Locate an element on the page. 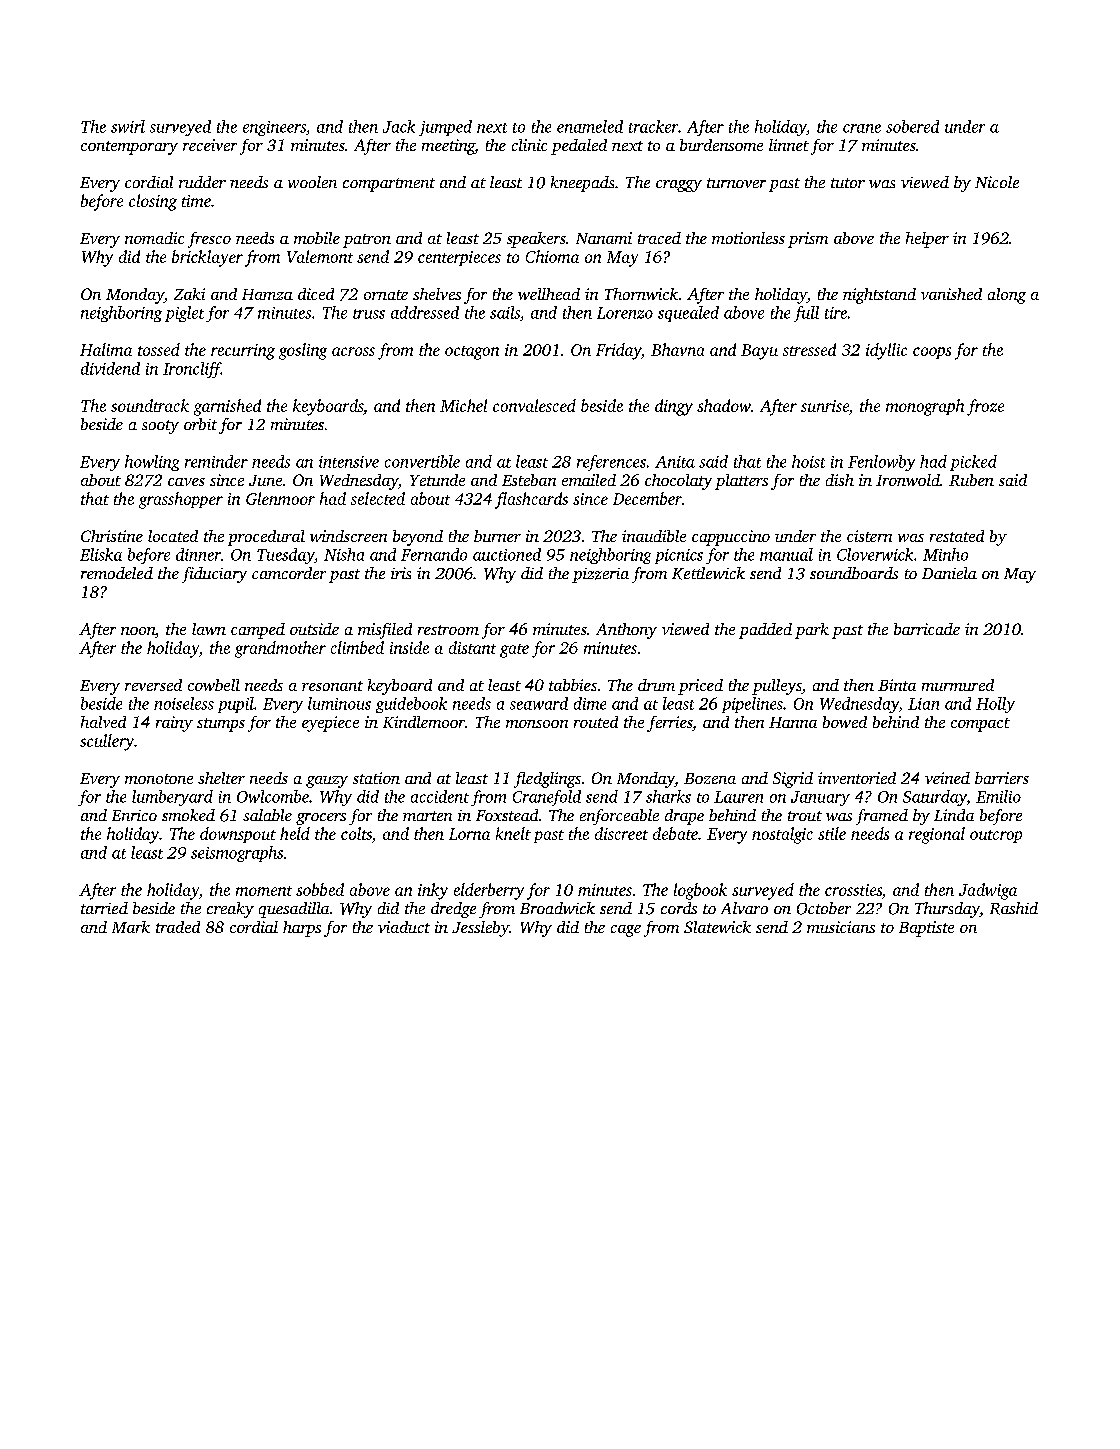  froze is located at coordinates (985, 407).
